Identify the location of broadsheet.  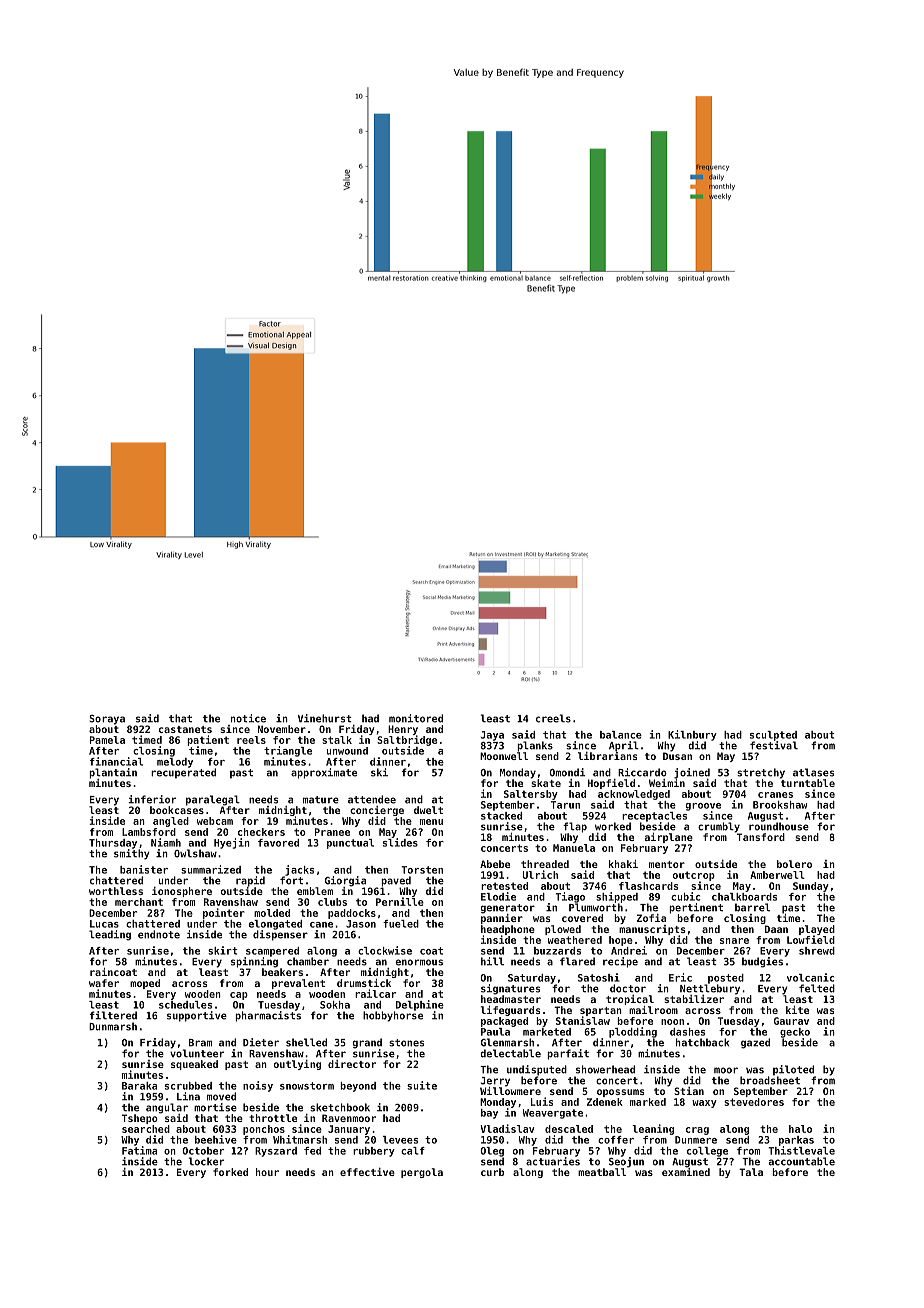
(770, 1080).
